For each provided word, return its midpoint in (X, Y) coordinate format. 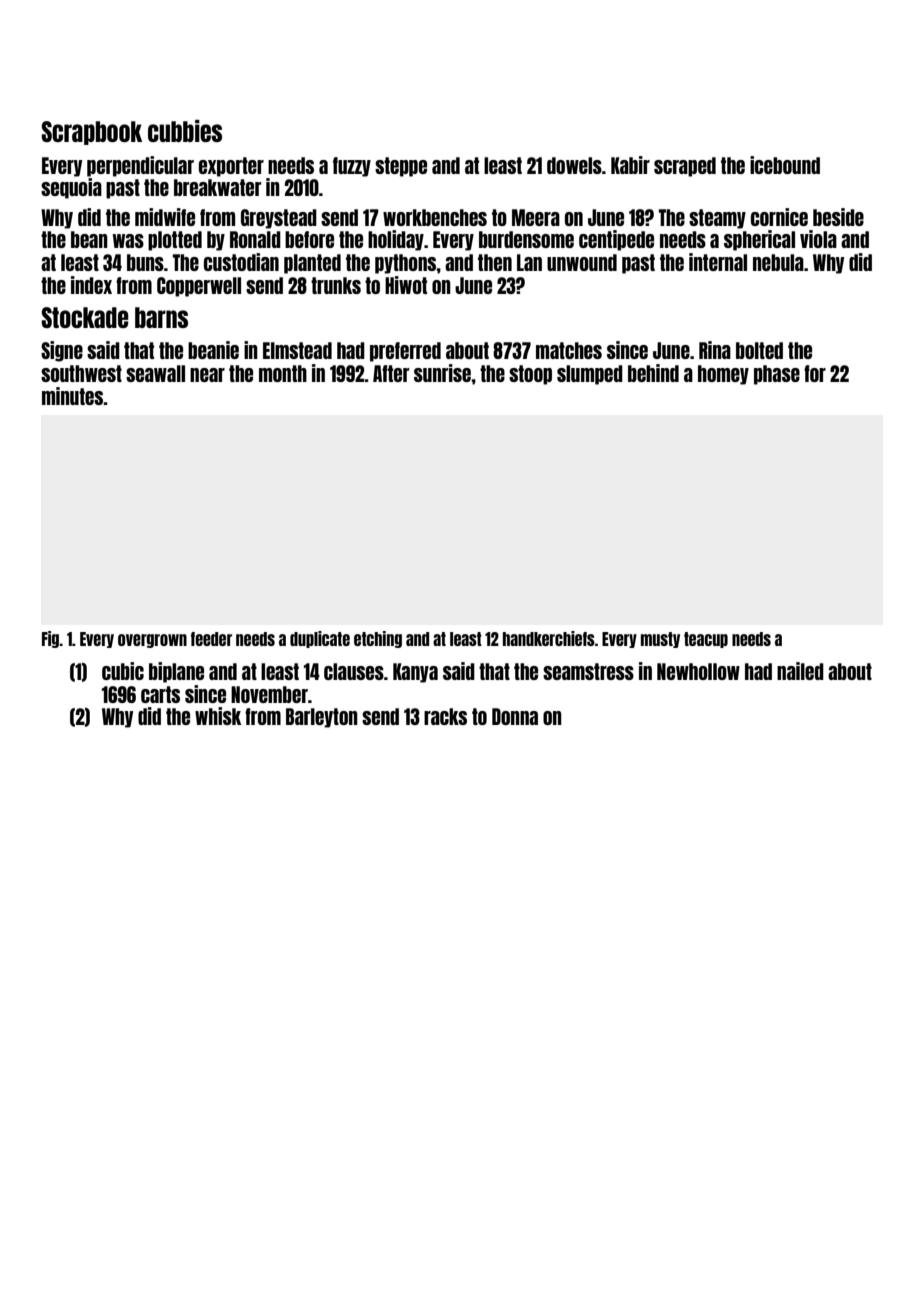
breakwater (217, 187)
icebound (785, 165)
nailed (800, 671)
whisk (218, 716)
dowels (574, 165)
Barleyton (322, 718)
